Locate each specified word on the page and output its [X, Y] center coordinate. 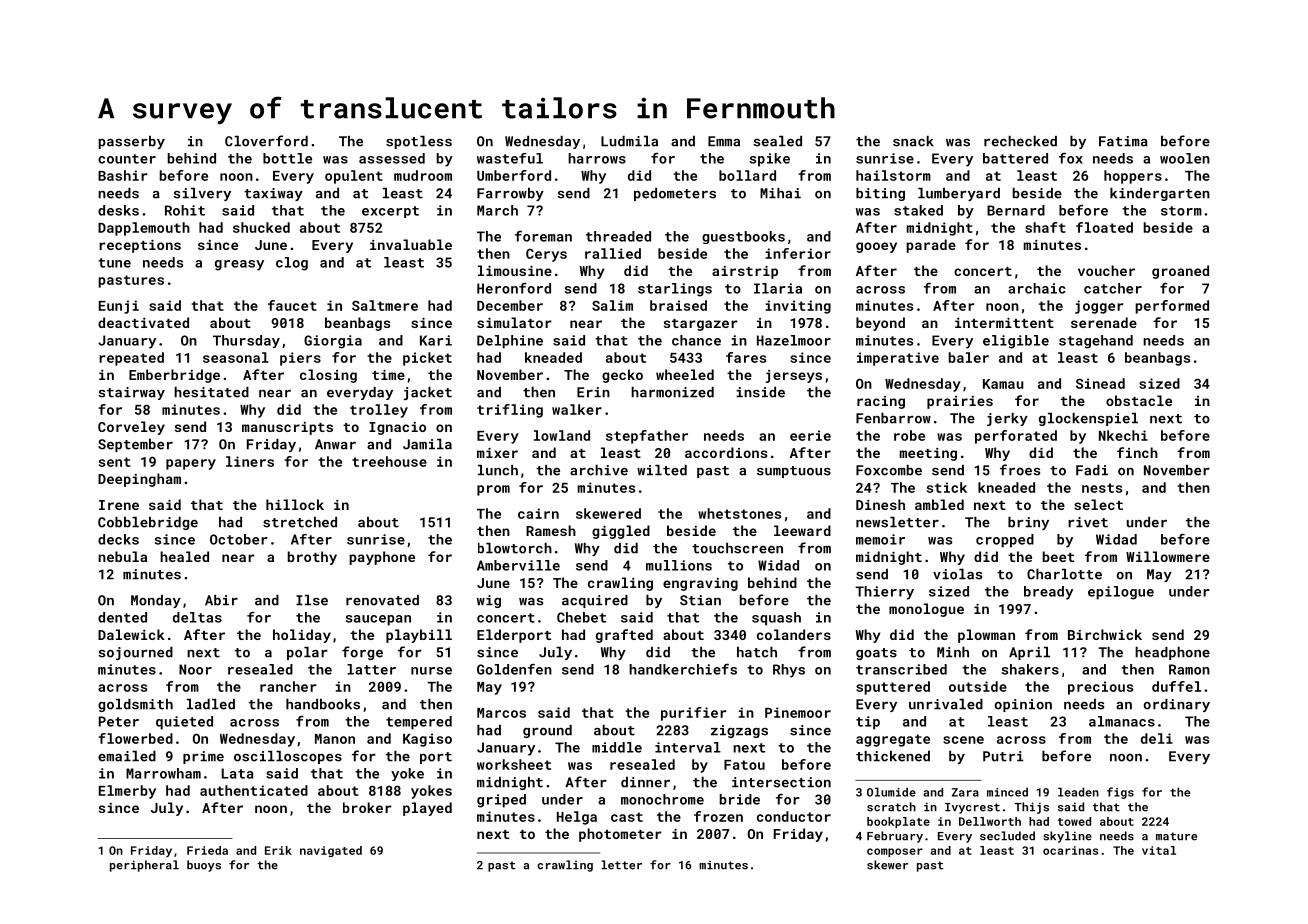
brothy [312, 558]
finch [1137, 452]
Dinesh [880, 504]
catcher [1113, 288]
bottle [287, 158]
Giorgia [333, 342]
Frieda [207, 850]
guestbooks [743, 237]
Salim [612, 305]
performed [1172, 307]
